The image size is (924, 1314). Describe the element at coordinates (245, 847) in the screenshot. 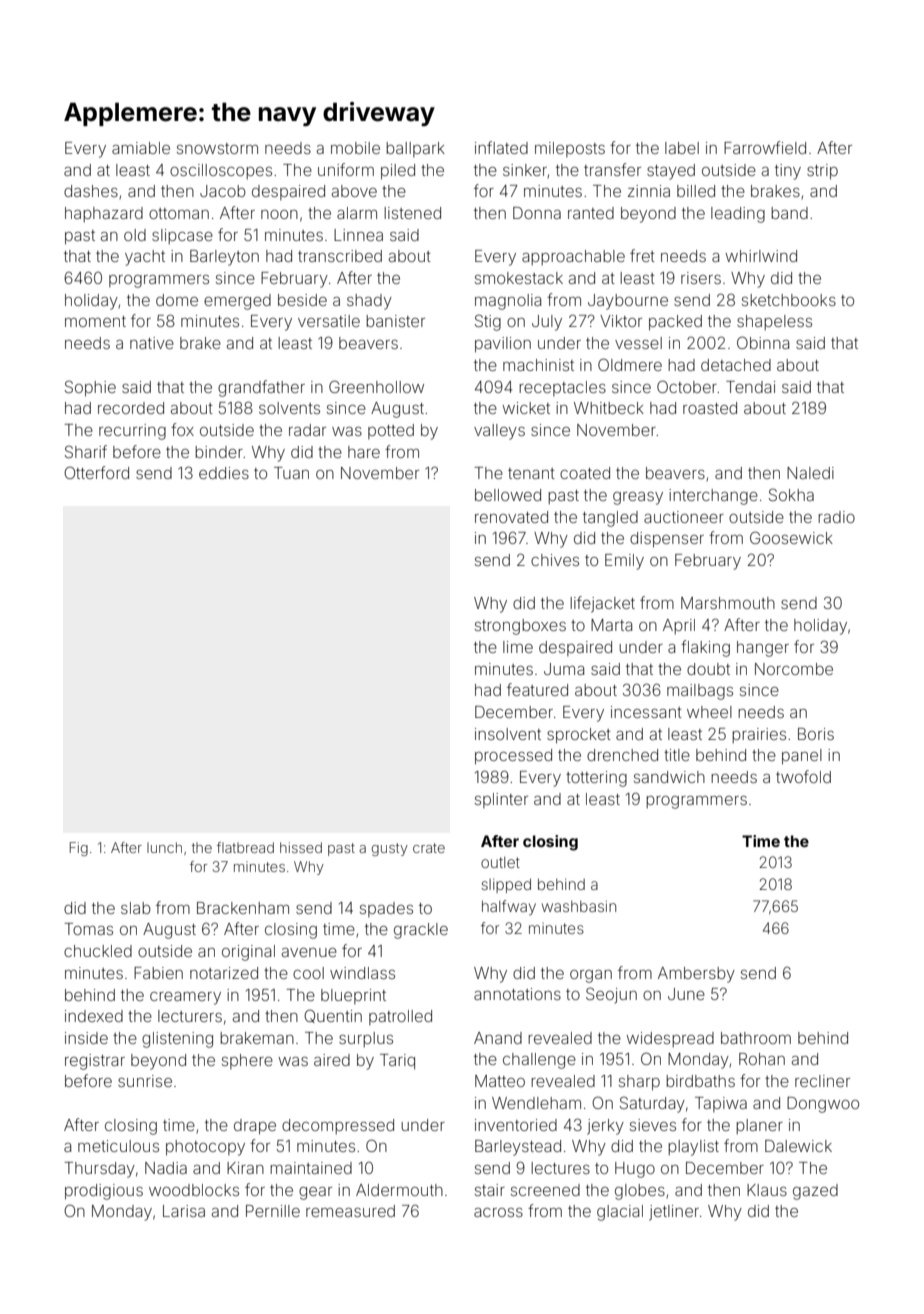

I see `flatbread` at that location.
